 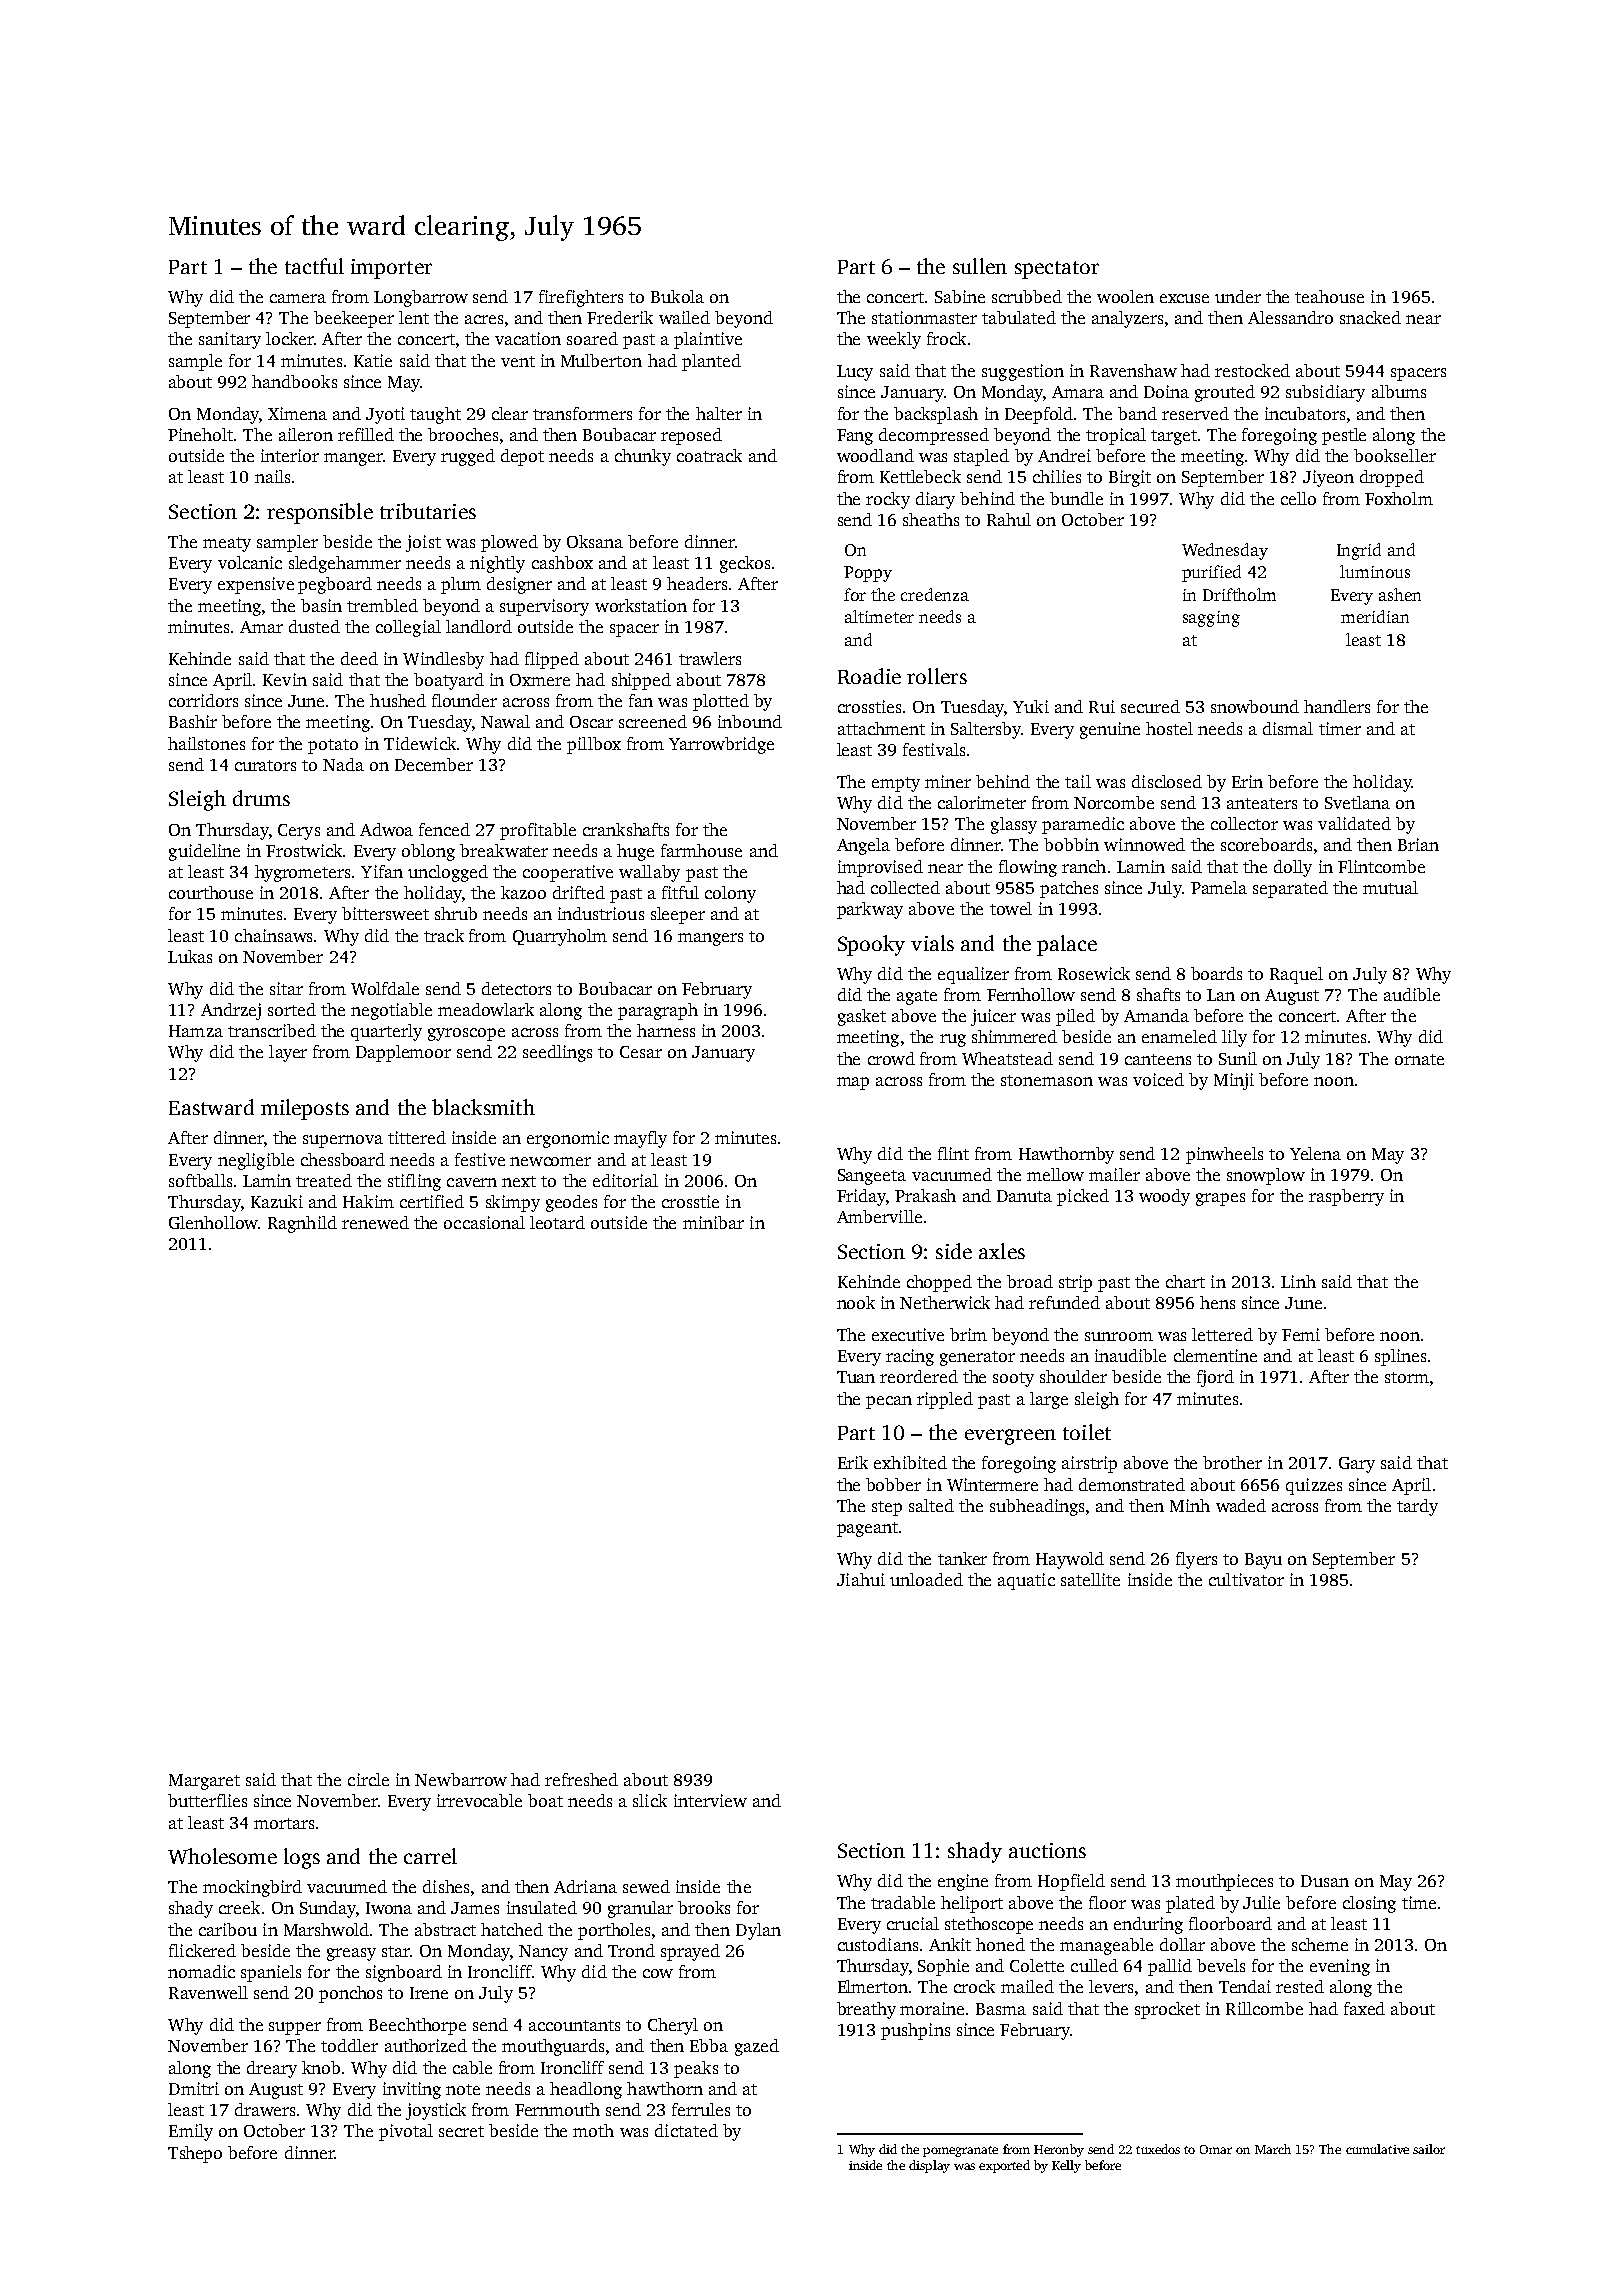 What do you see at coordinates (986, 730) in the screenshot?
I see `Saltersby` at bounding box center [986, 730].
